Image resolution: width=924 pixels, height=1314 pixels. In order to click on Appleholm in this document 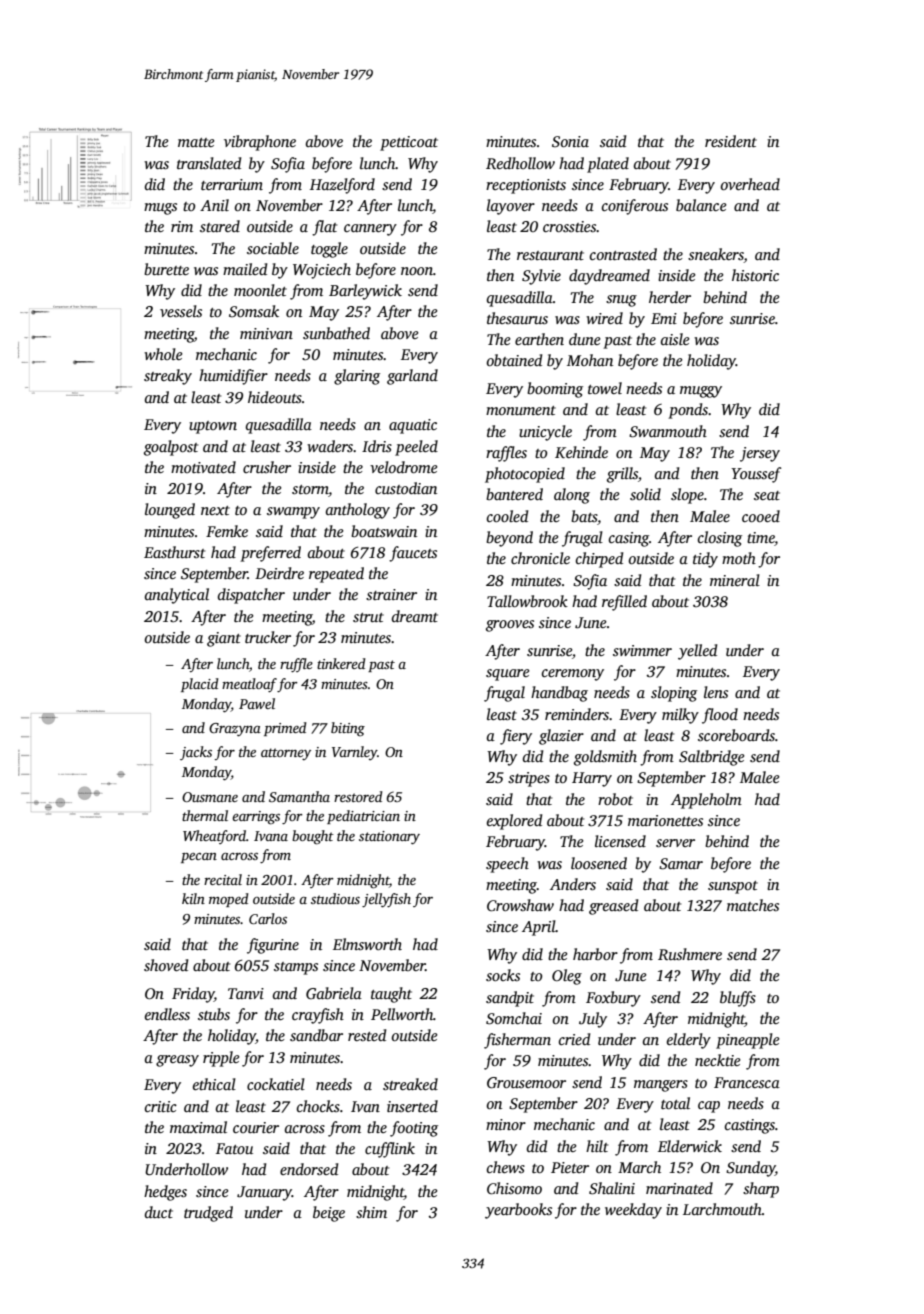, I will do `click(706, 801)`.
